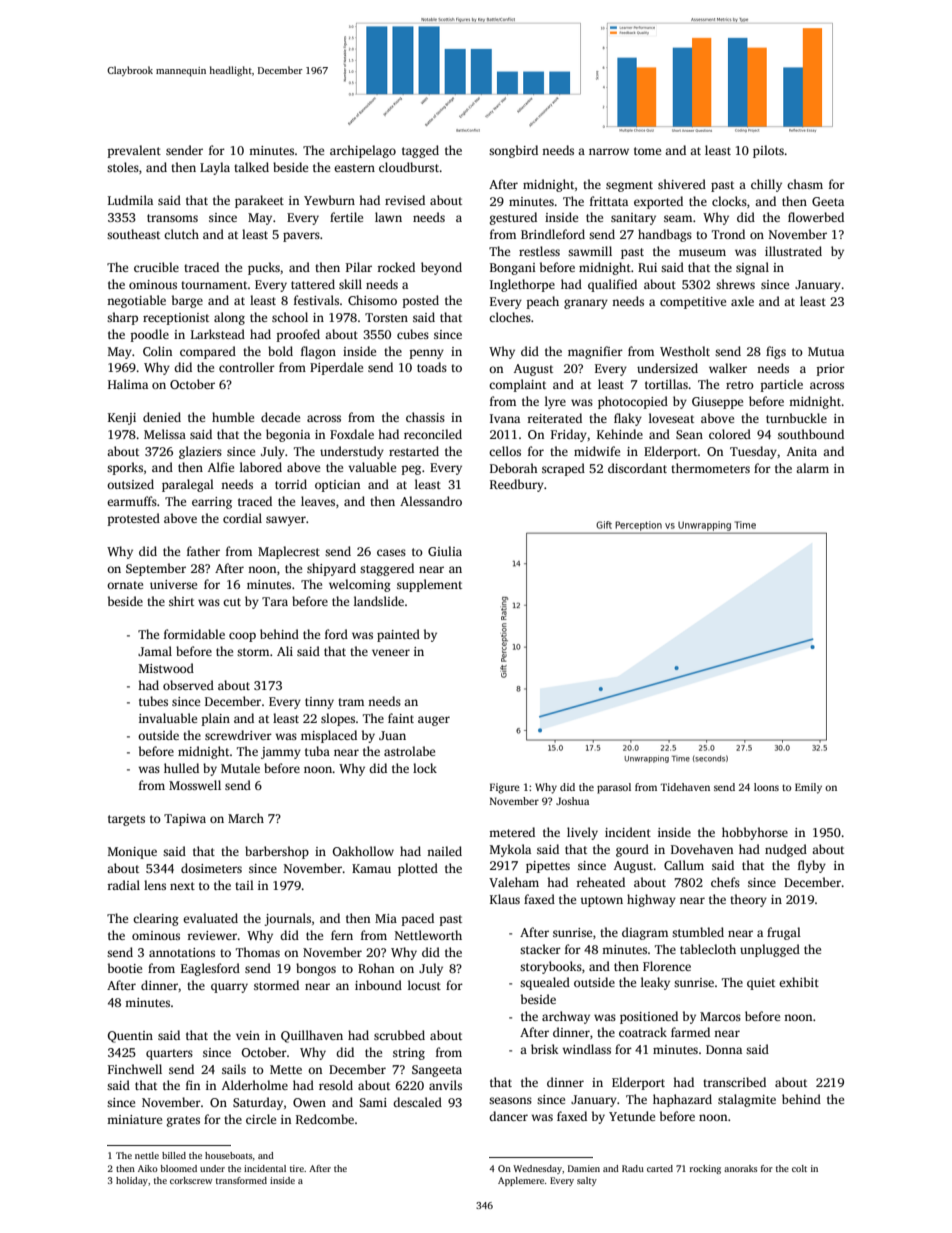 This screenshot has width=952, height=1233. Describe the element at coordinates (812, 866) in the screenshot. I see `flyby` at that location.
